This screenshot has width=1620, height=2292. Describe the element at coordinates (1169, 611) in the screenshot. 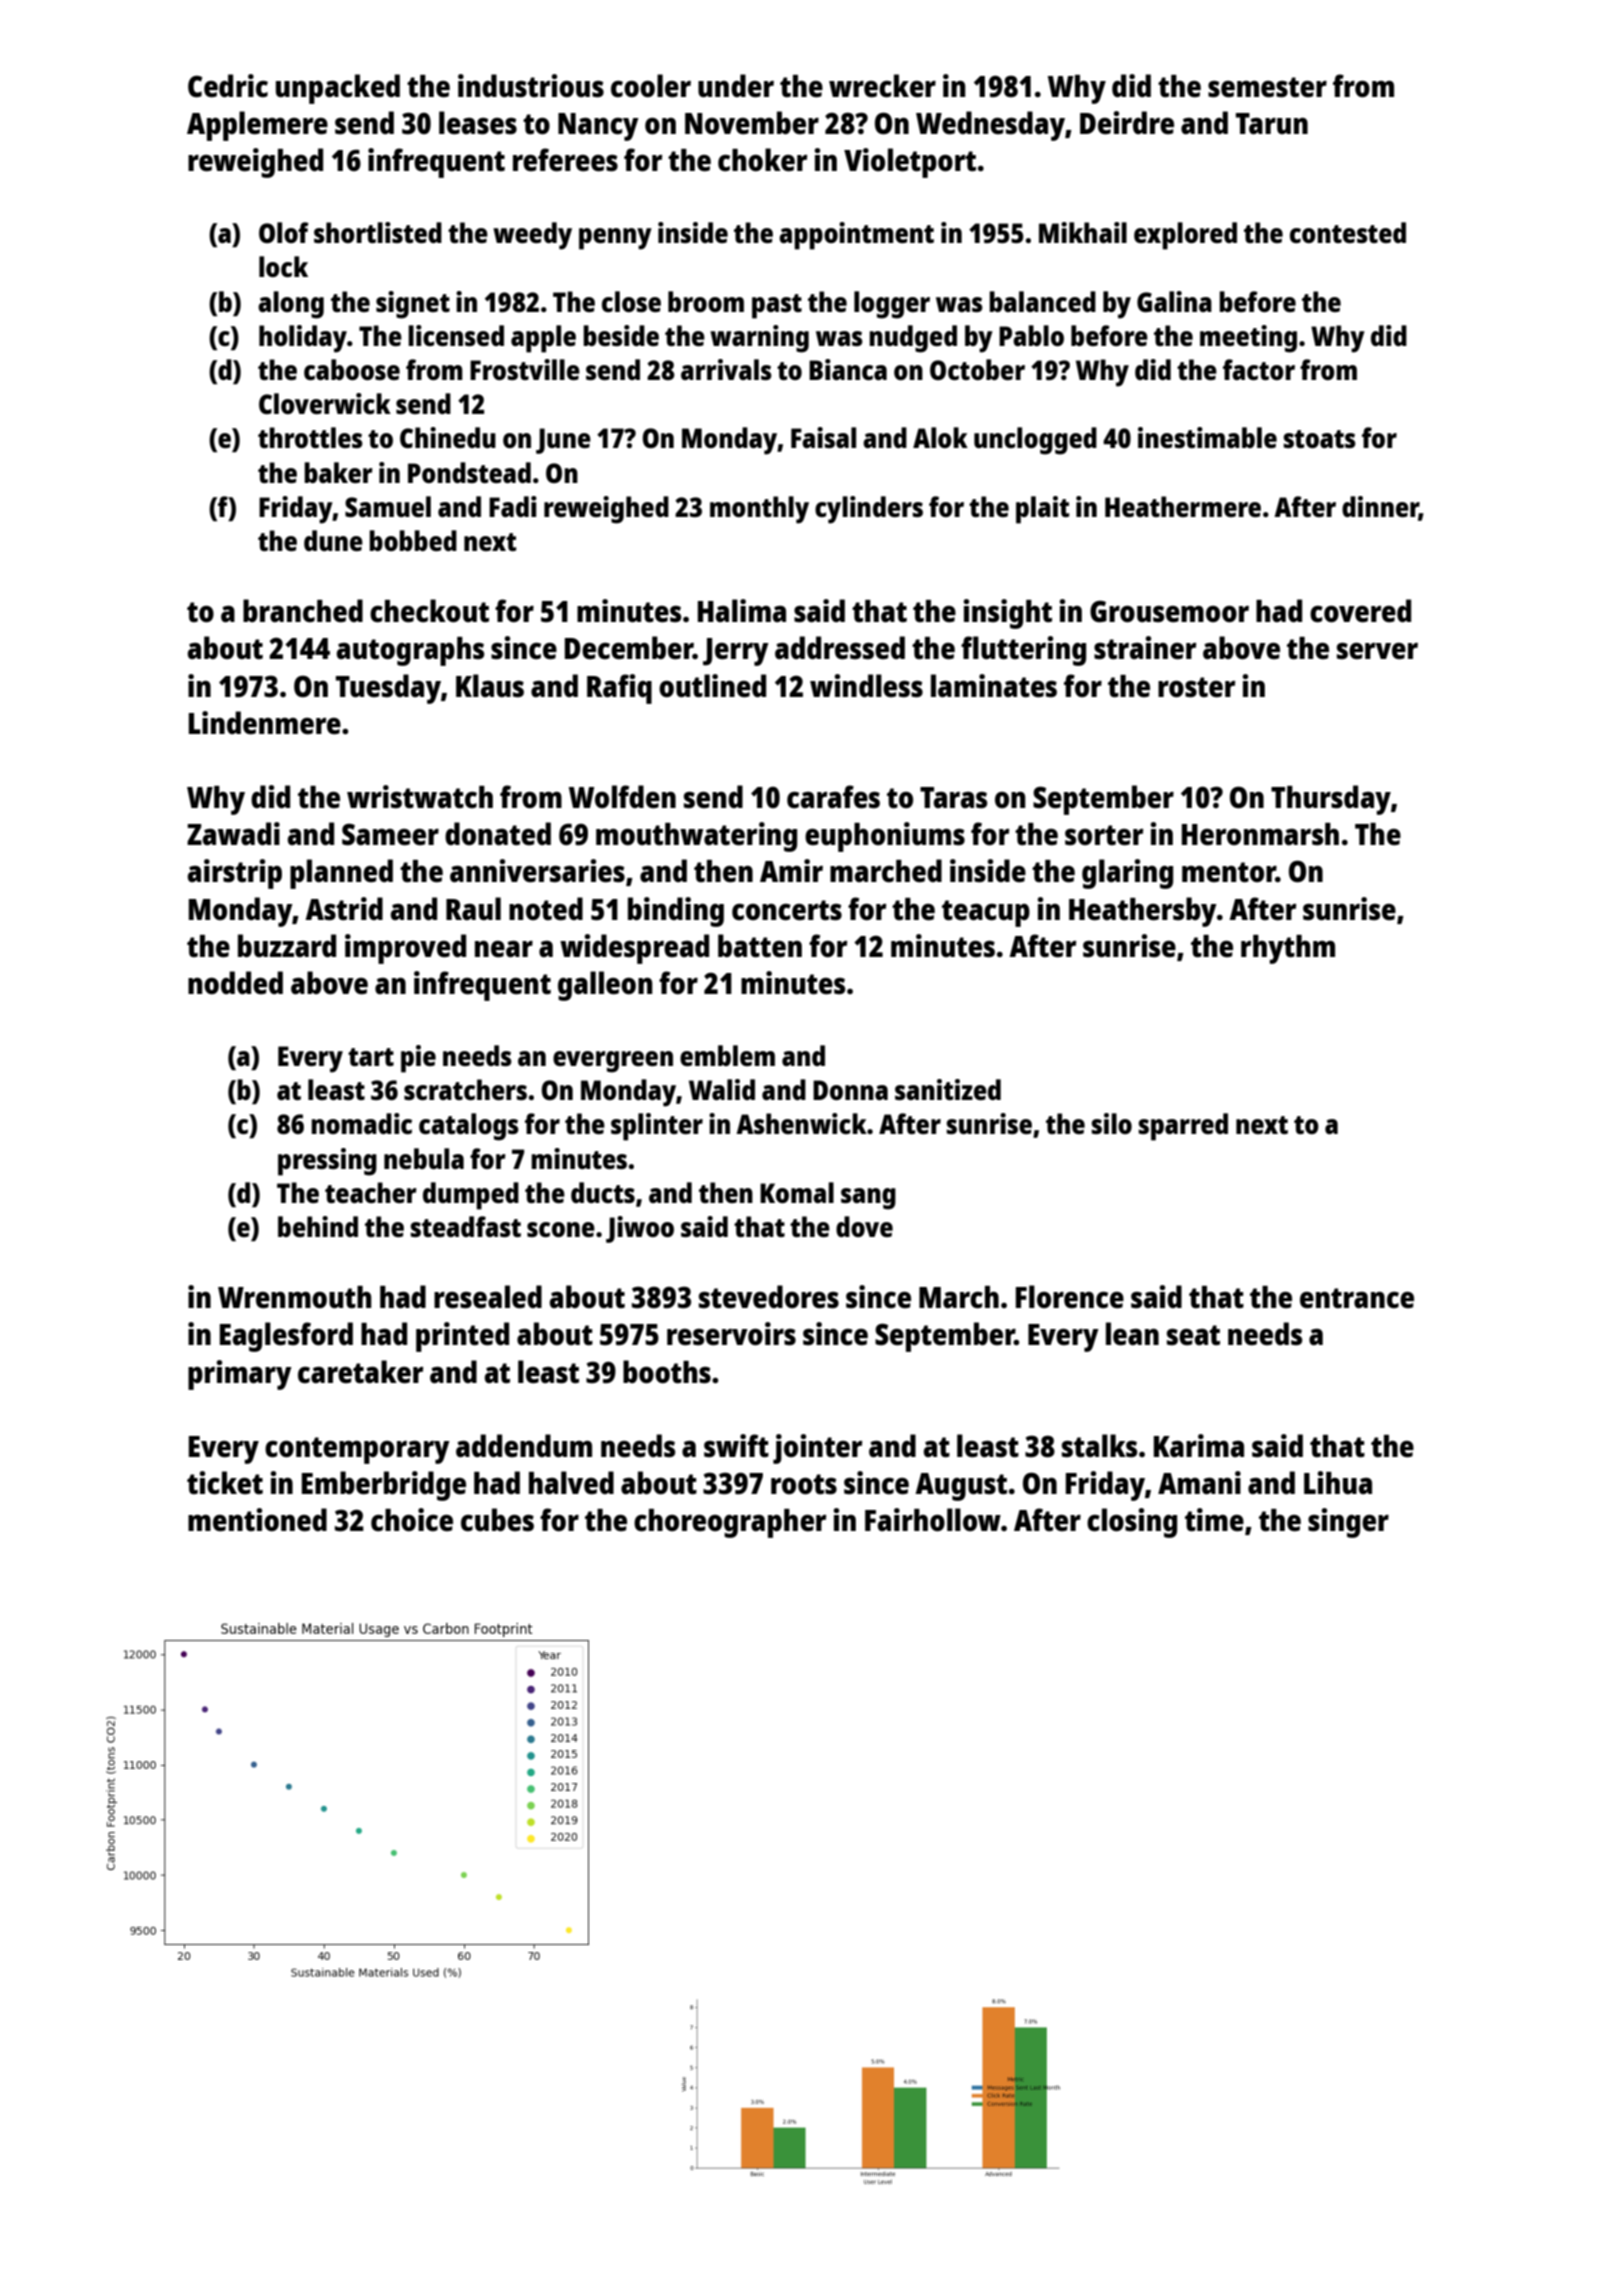

I see `Grousemoor` at that location.
